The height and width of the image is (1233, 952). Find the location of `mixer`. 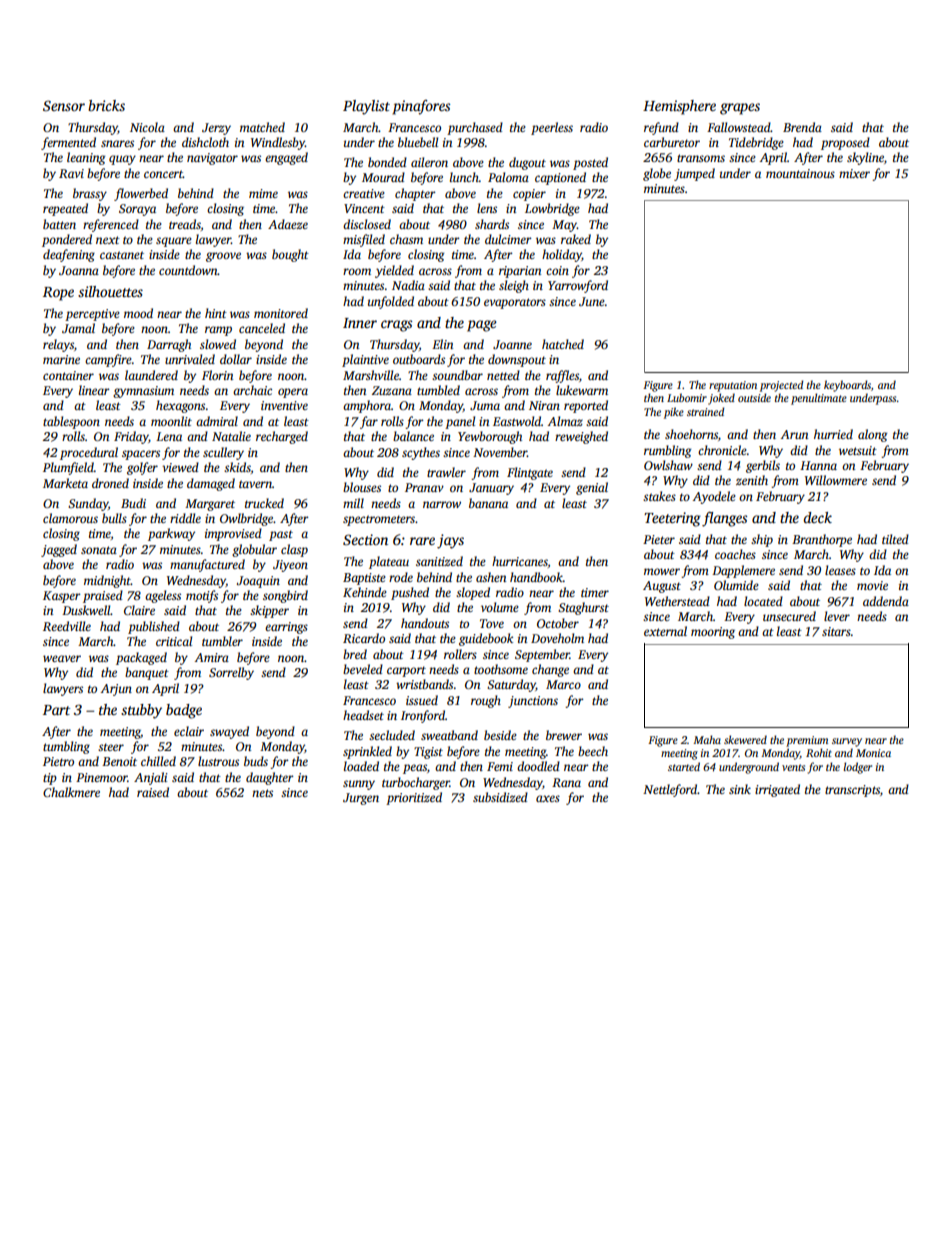

mixer is located at coordinates (854, 173).
